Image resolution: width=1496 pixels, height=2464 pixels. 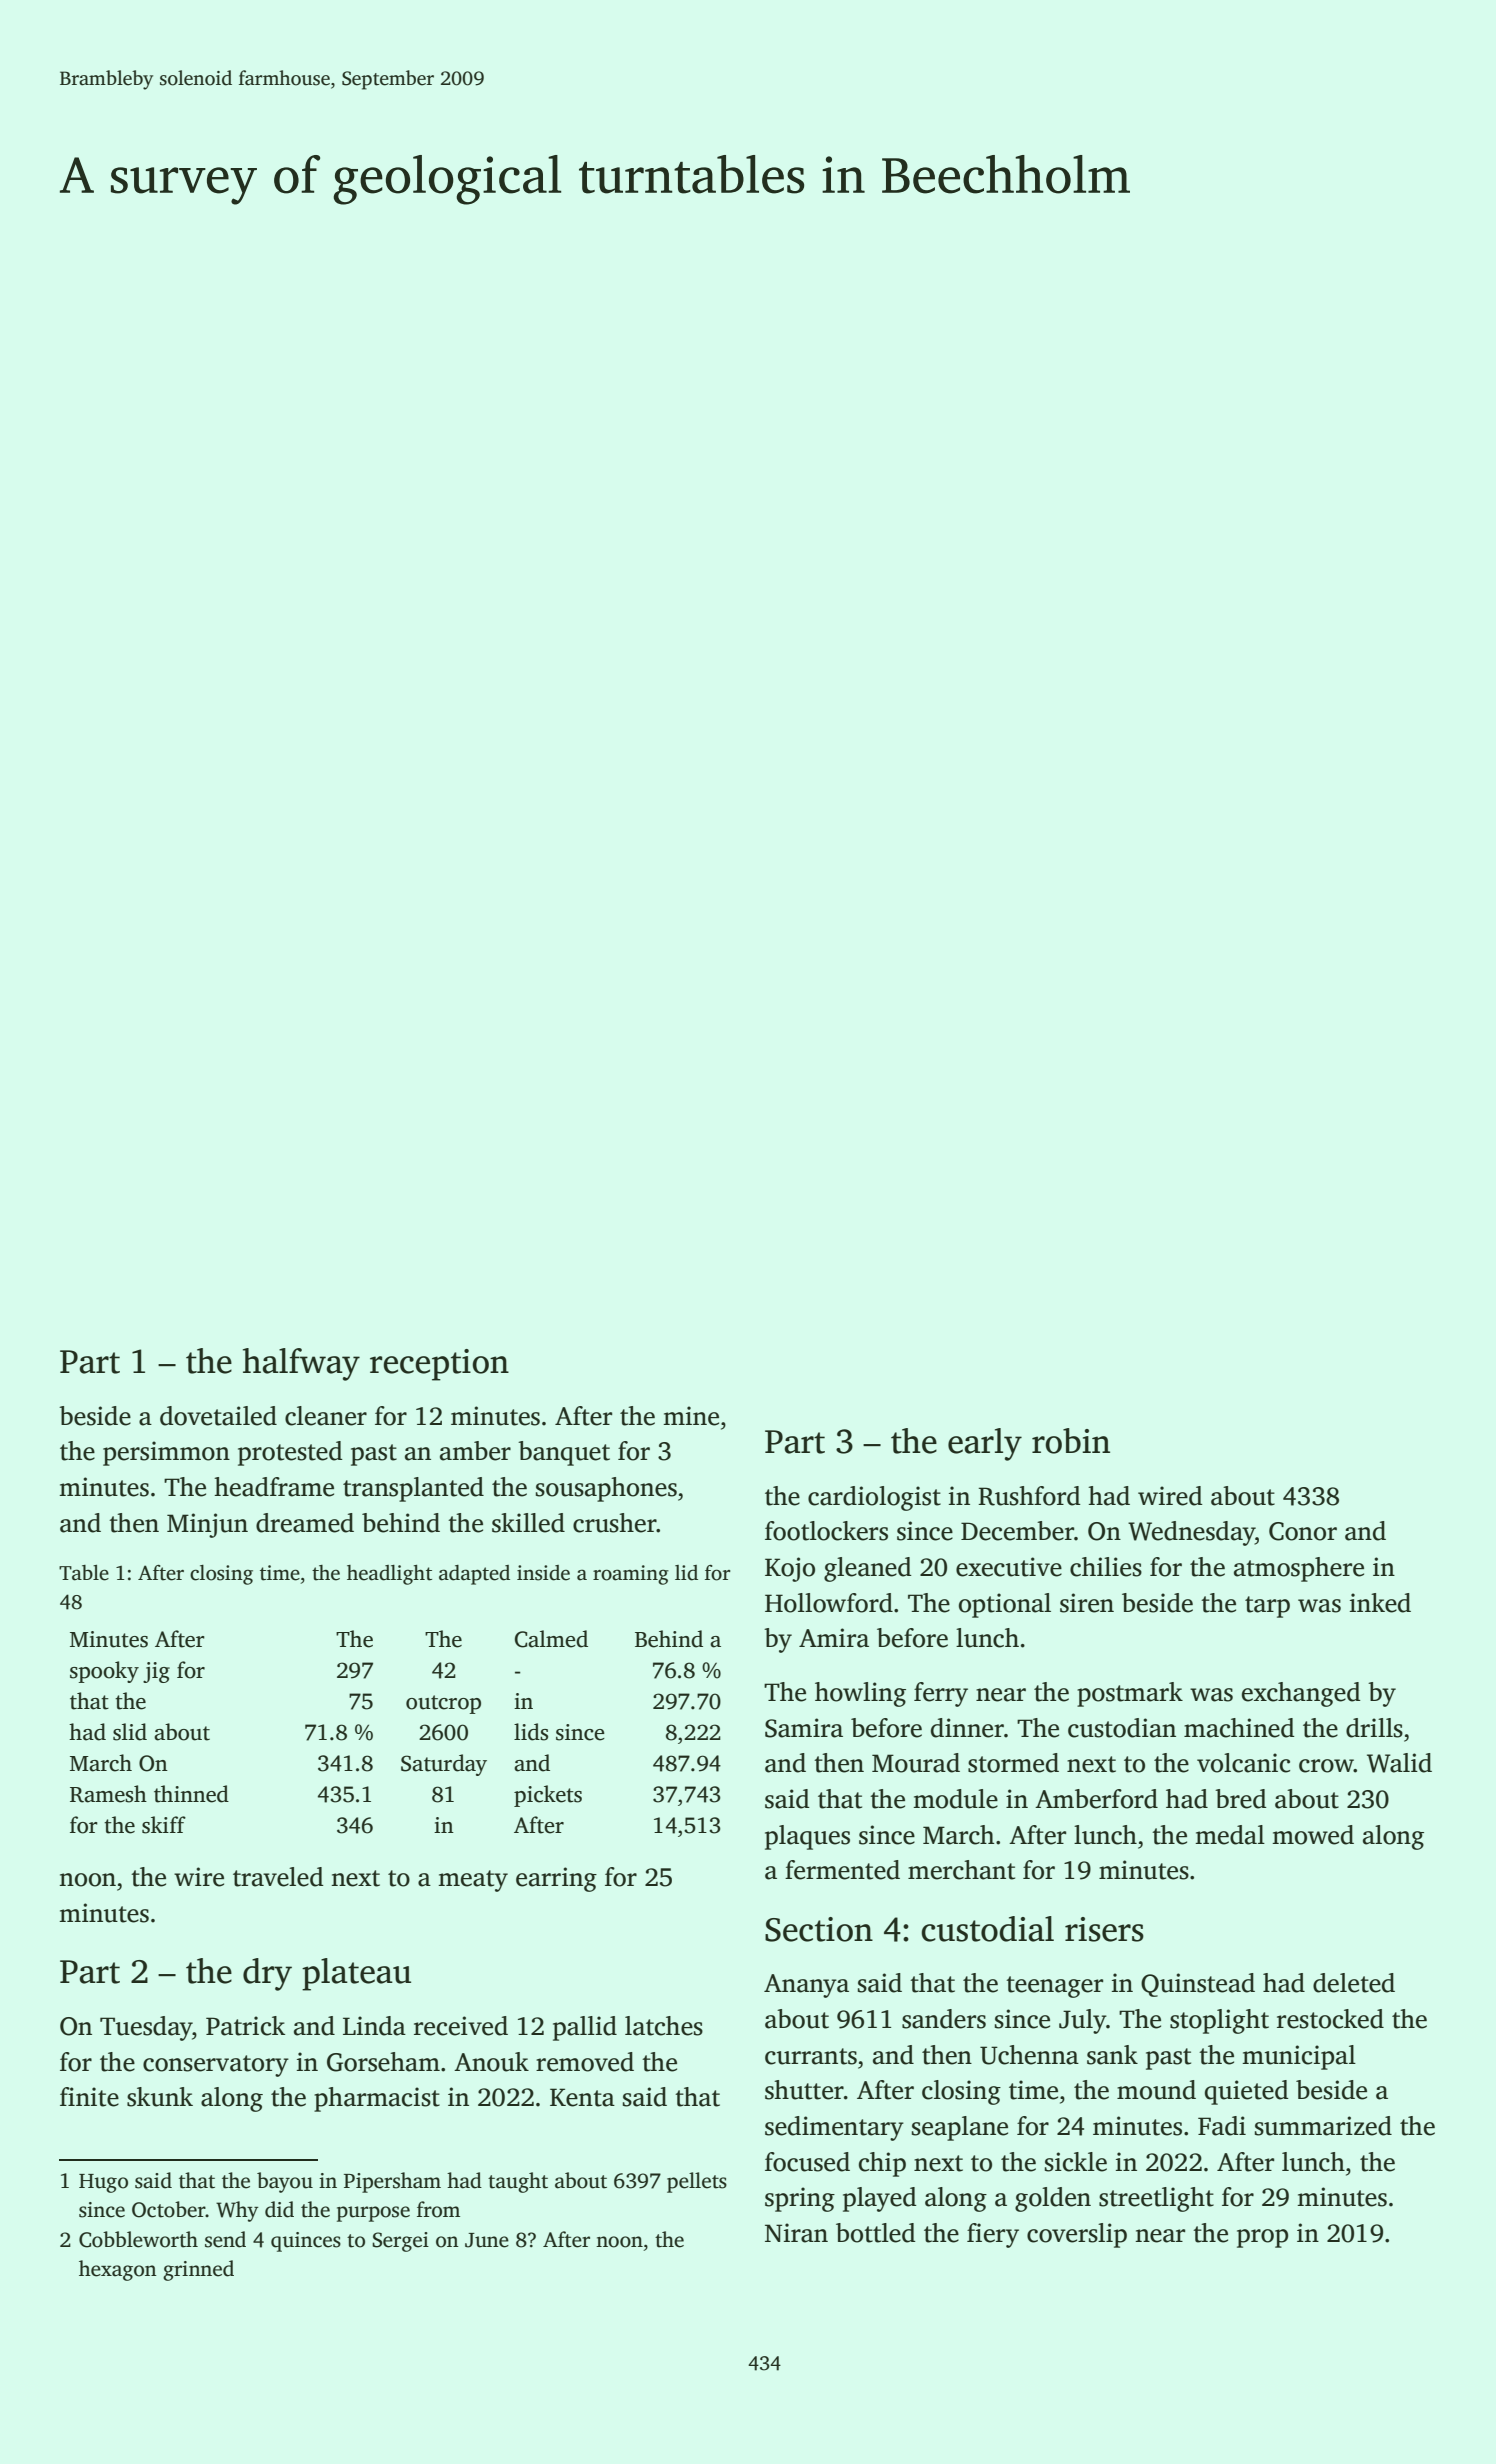 What do you see at coordinates (439, 1365) in the document?
I see `reception` at bounding box center [439, 1365].
